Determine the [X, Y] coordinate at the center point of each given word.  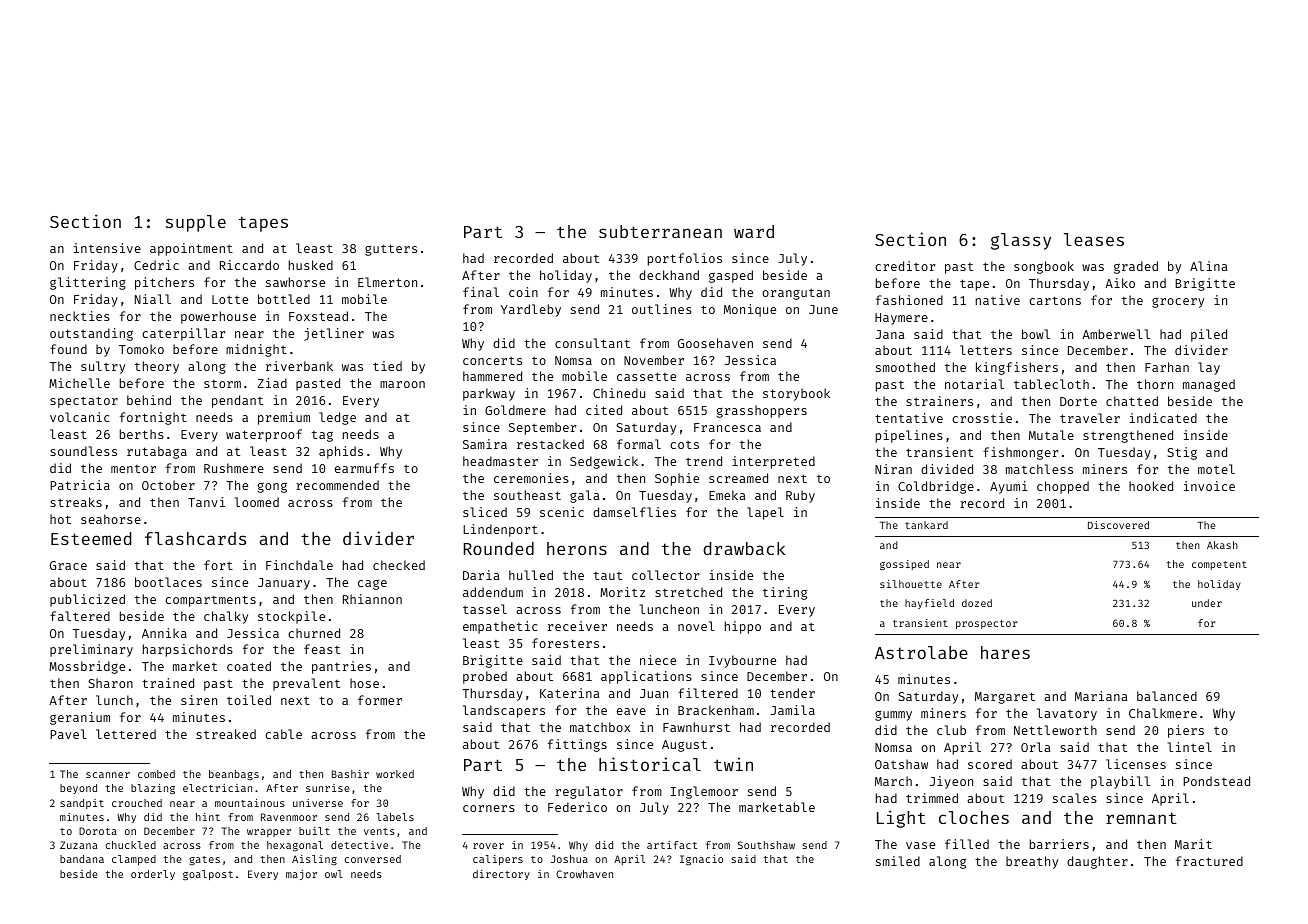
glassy [1021, 241]
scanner [108, 775]
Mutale [1051, 435]
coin [523, 292]
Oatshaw [901, 764]
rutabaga [157, 452]
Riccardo [249, 265]
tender [792, 693]
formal [639, 444]
